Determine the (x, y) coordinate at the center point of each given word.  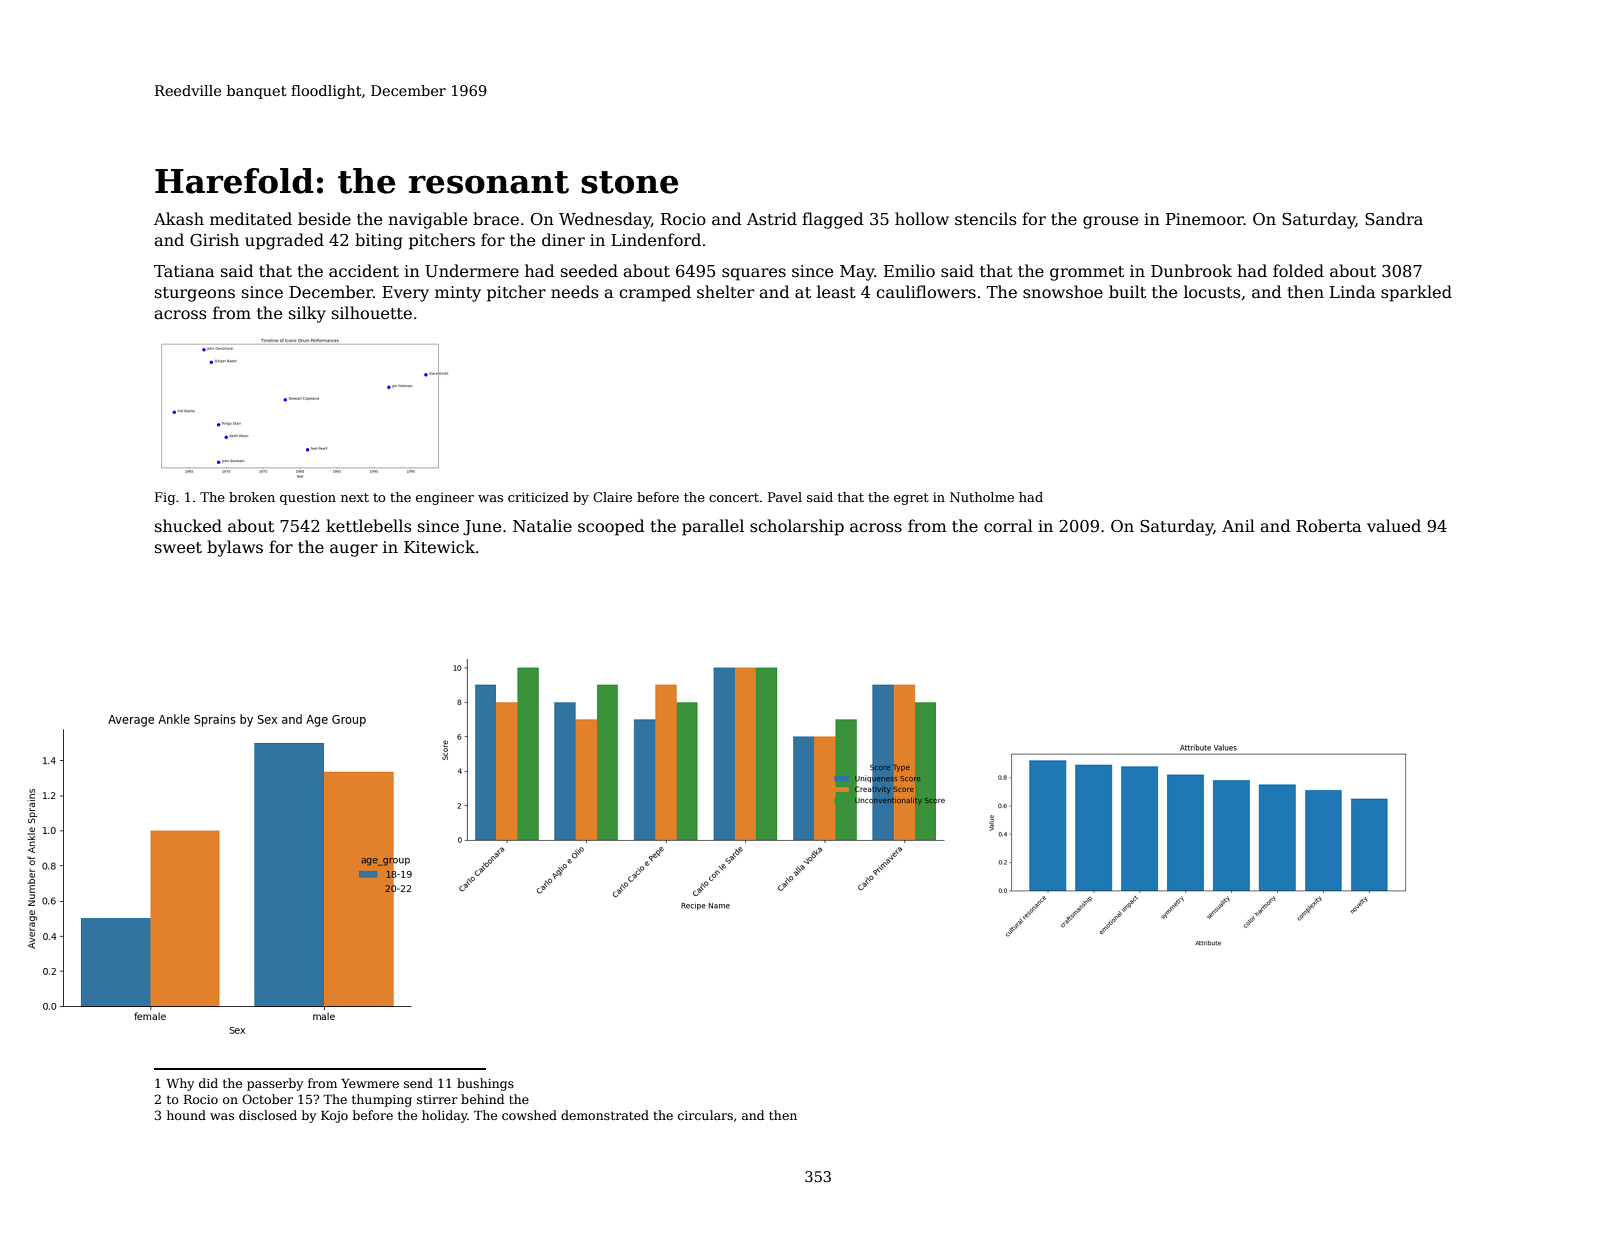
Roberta (1328, 525)
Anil (1238, 525)
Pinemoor (1205, 219)
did (208, 1083)
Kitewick (439, 547)
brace (496, 218)
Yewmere (370, 1083)
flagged (833, 220)
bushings (485, 1084)
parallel (713, 527)
